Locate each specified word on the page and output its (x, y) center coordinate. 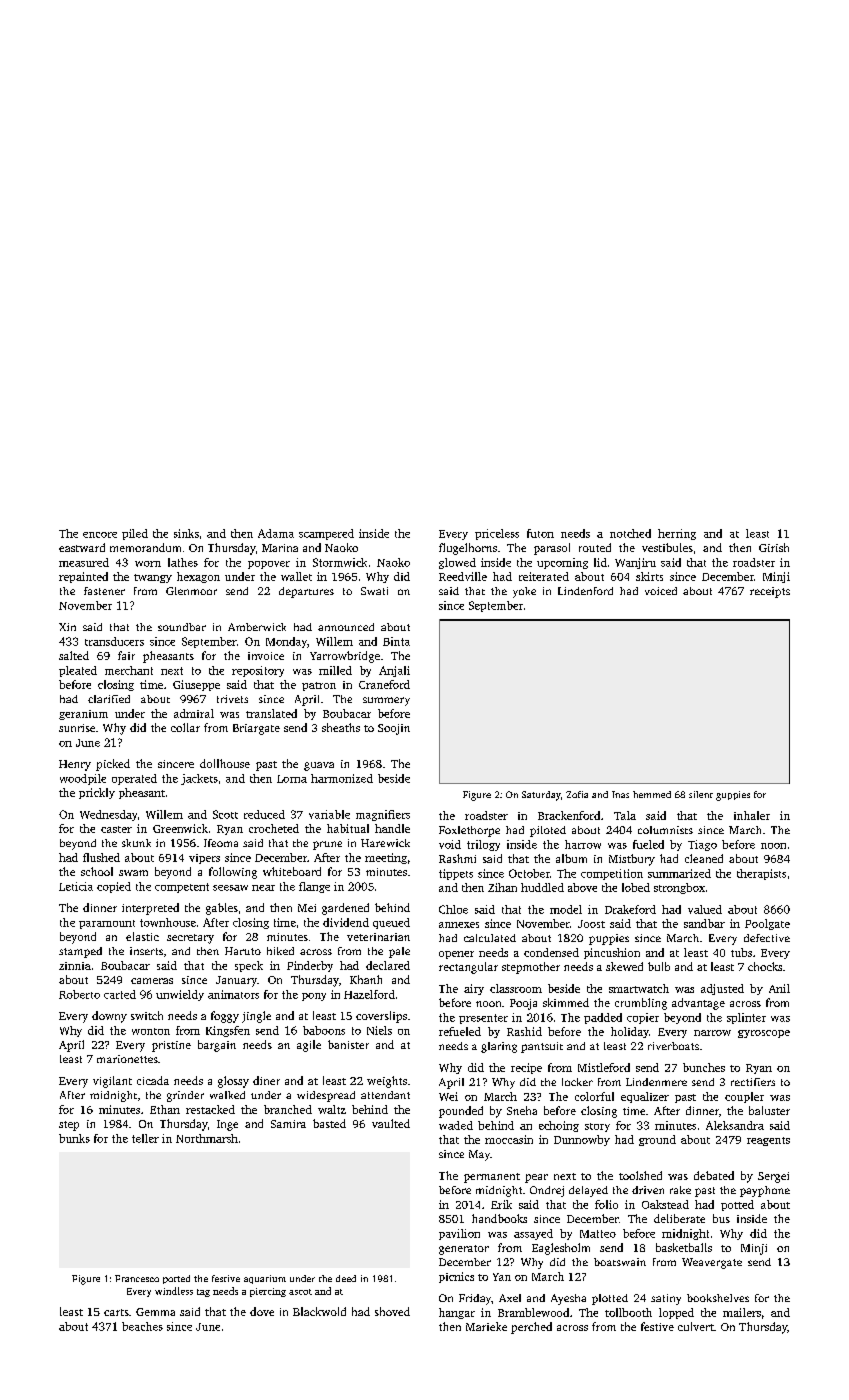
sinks (186, 533)
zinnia (75, 966)
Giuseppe (196, 685)
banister (348, 1044)
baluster (769, 1110)
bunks (74, 1138)
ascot (300, 1292)
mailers (742, 1312)
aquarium (265, 1279)
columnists (665, 830)
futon (540, 533)
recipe (526, 1068)
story (597, 1127)
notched (630, 533)
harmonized (342, 778)
